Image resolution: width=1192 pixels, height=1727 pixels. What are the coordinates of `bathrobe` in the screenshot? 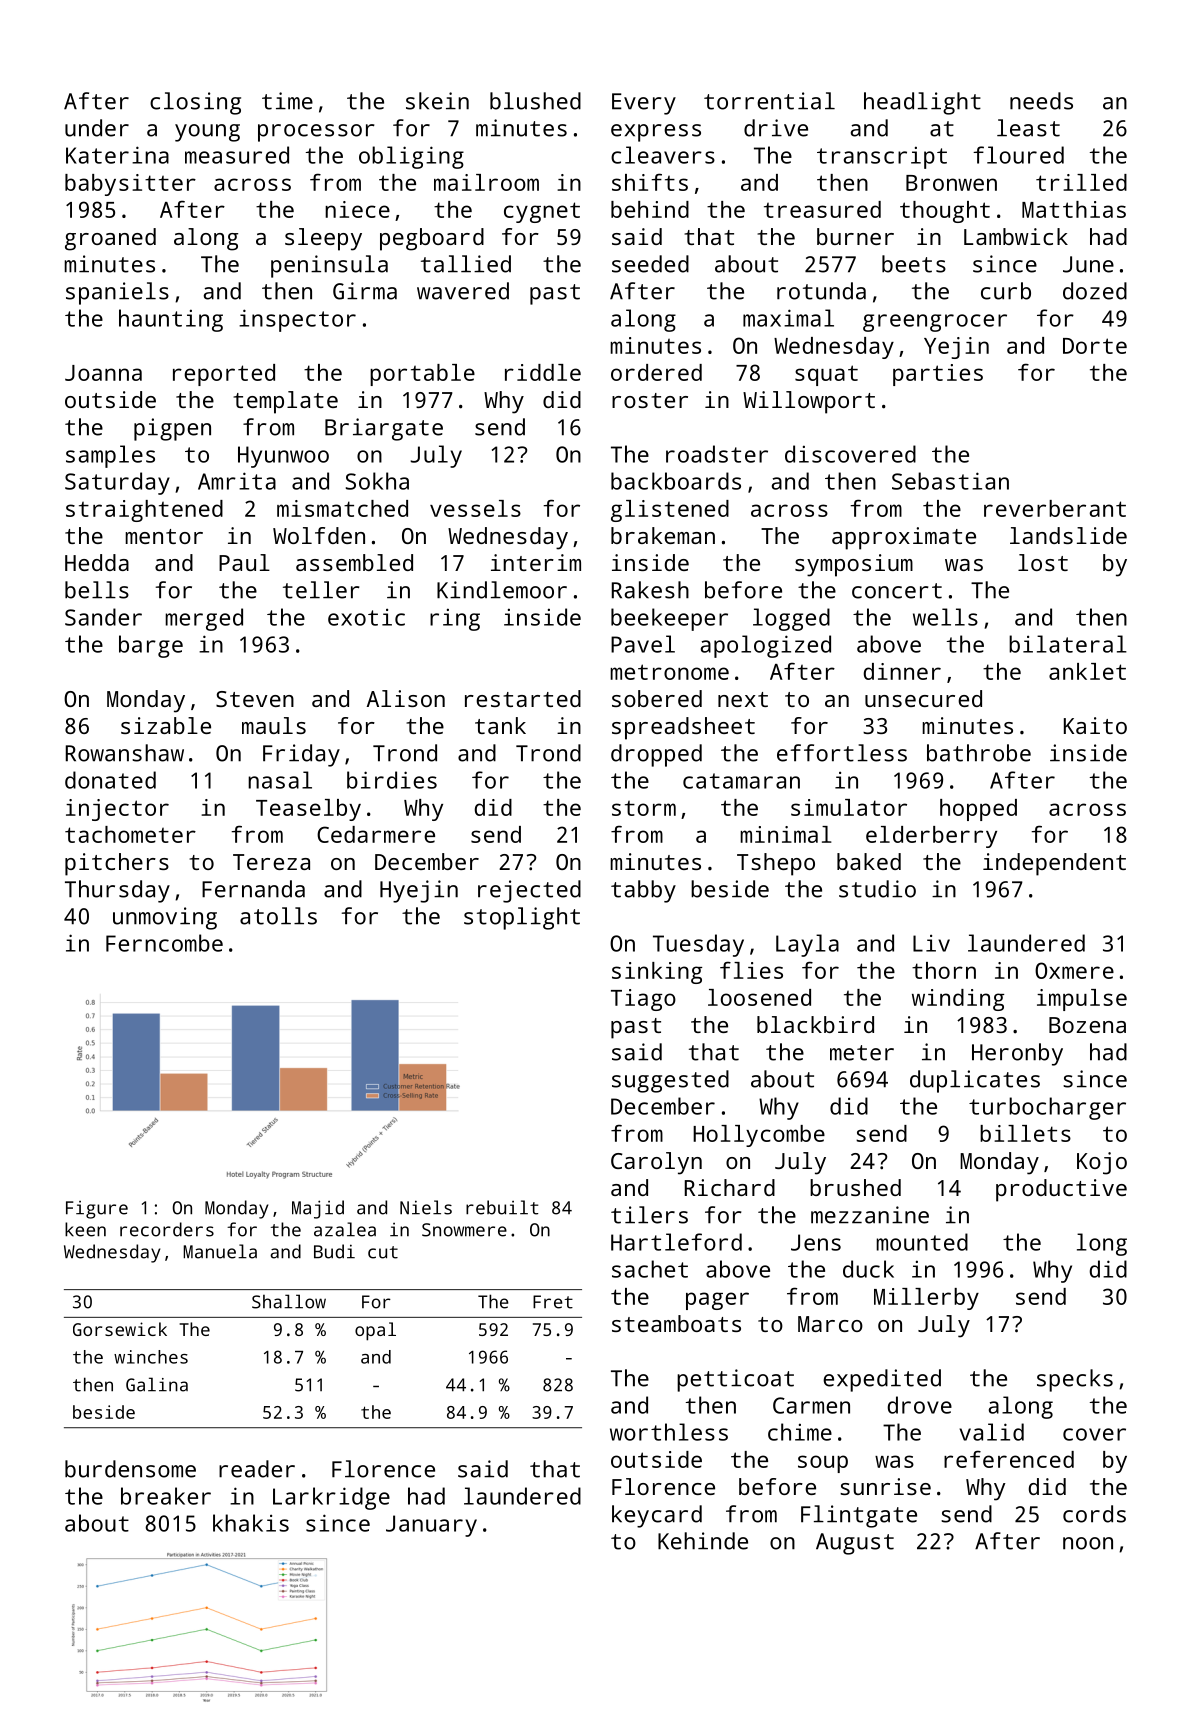 It's located at (979, 753).
